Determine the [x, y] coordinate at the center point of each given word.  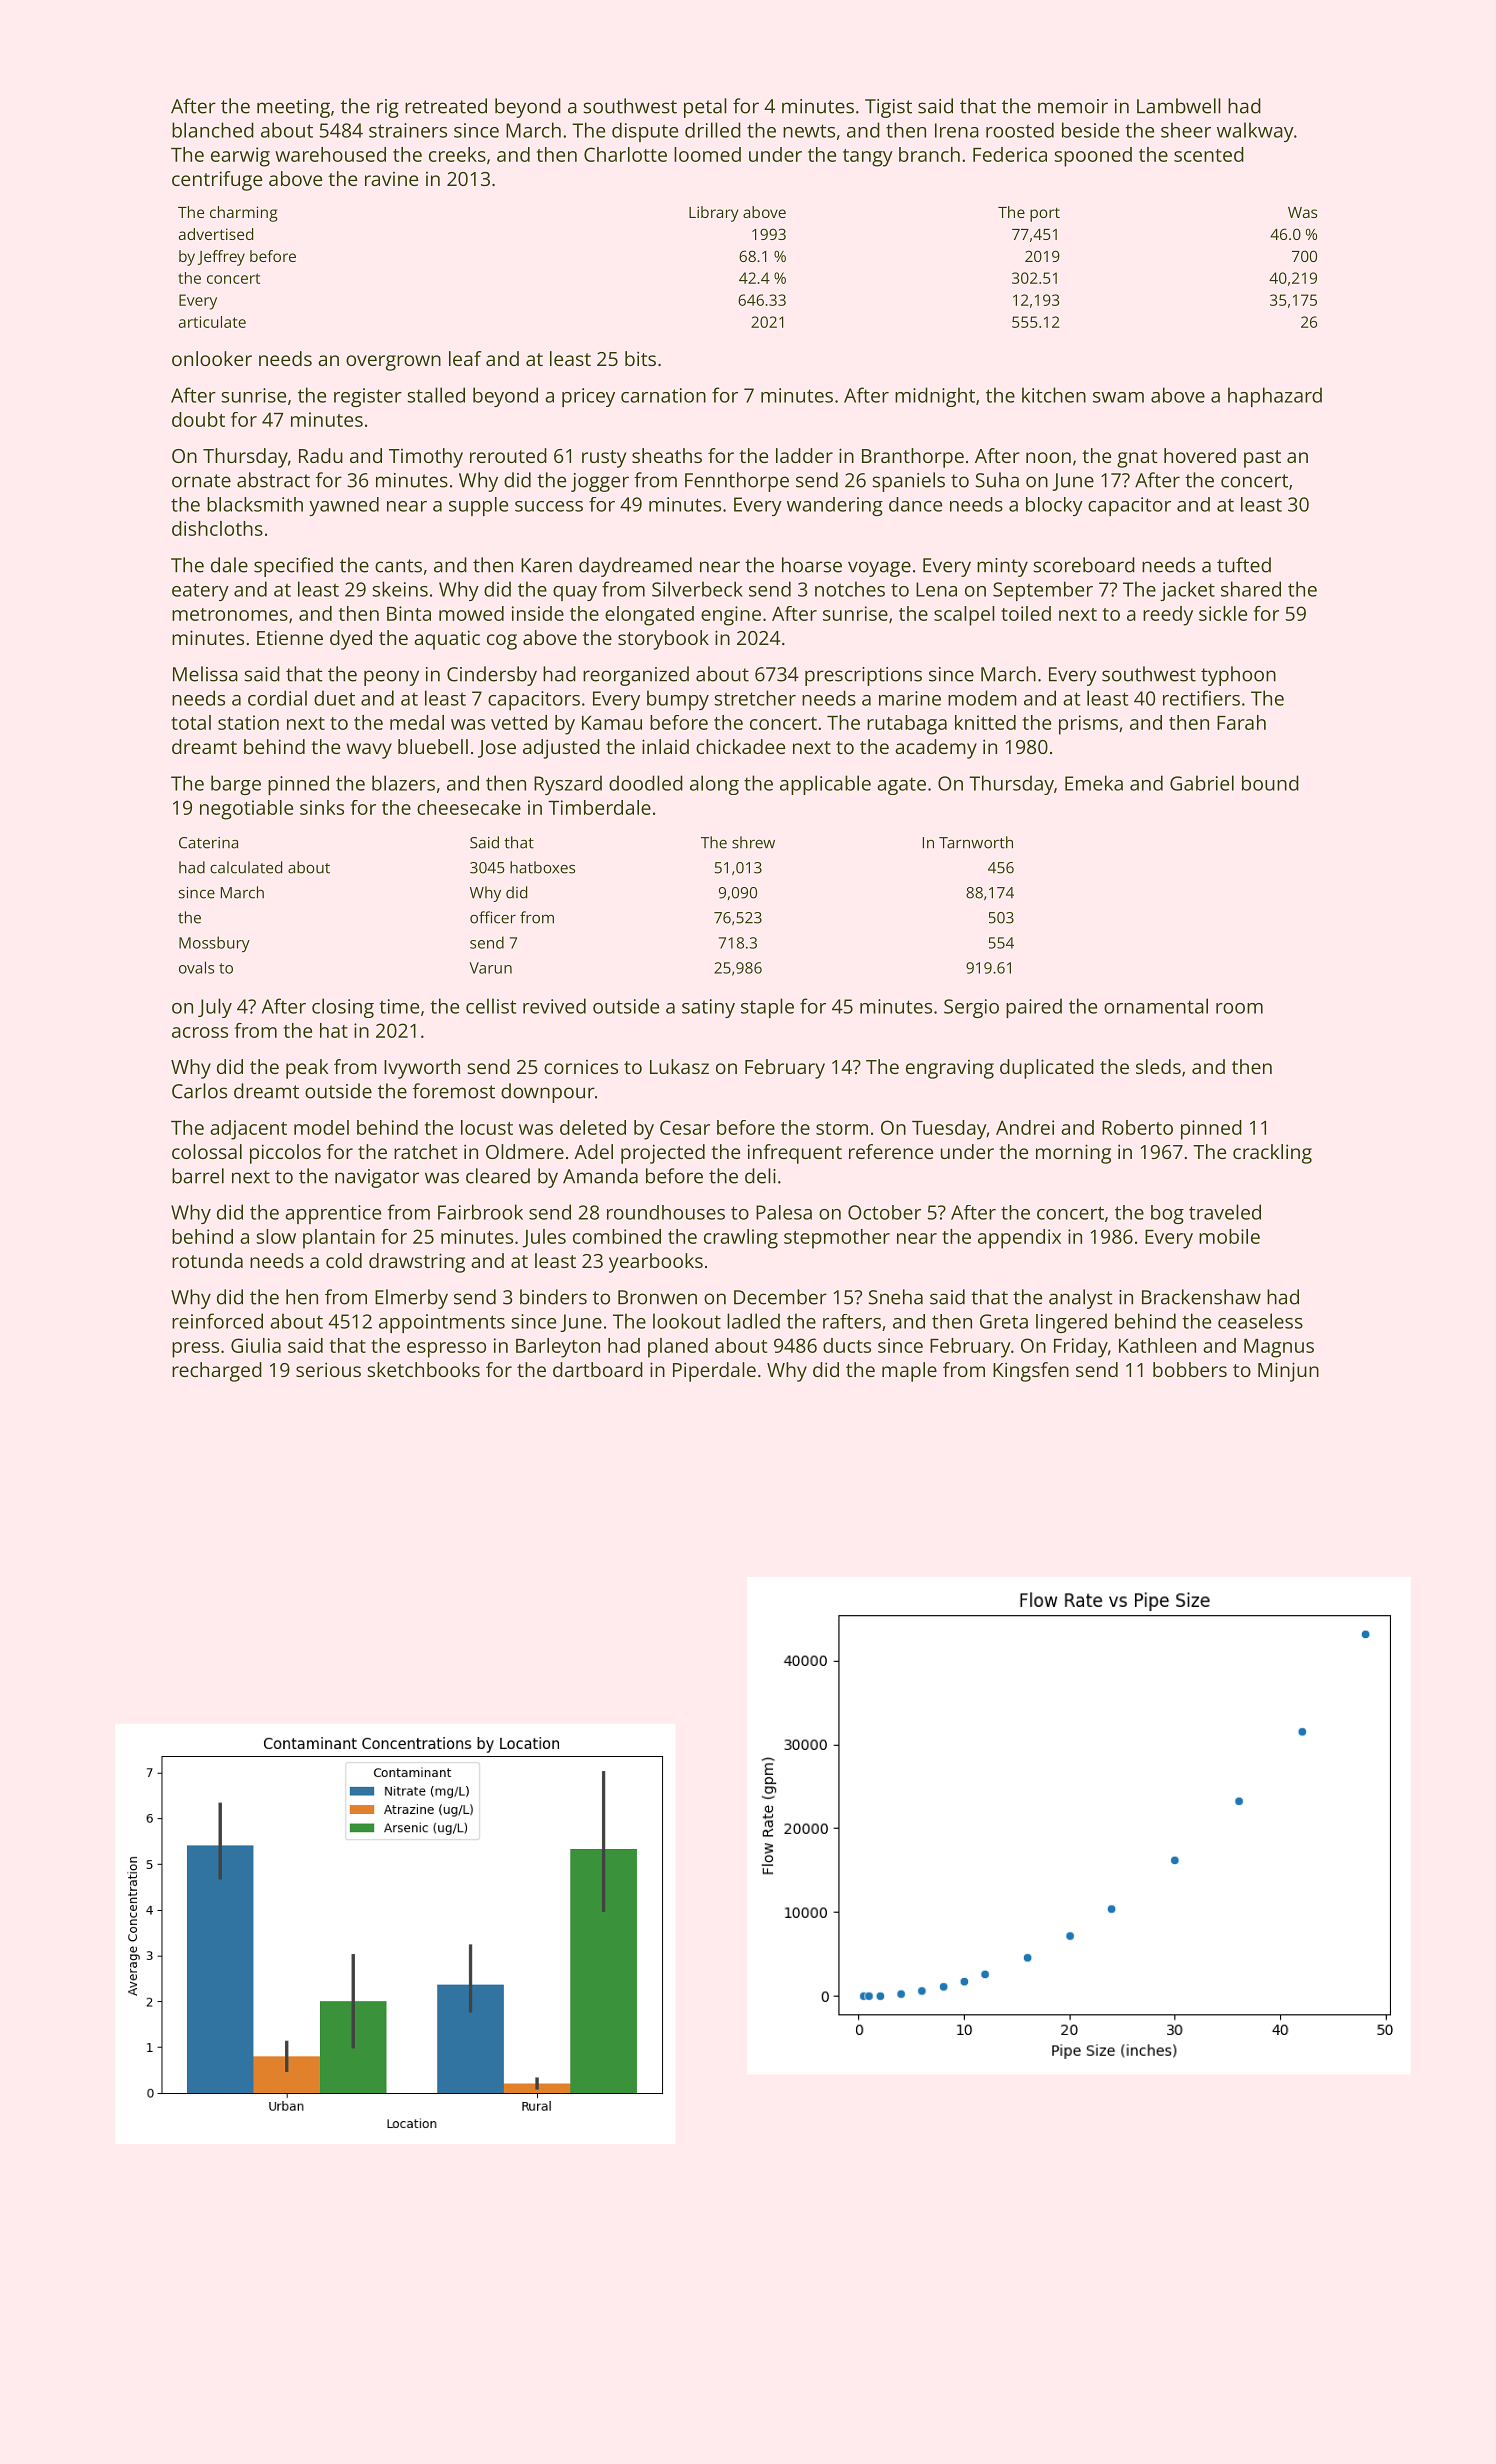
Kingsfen [1031, 1372]
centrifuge [217, 181]
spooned [1093, 157]
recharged [217, 1372]
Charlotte [625, 154]
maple [909, 1372]
